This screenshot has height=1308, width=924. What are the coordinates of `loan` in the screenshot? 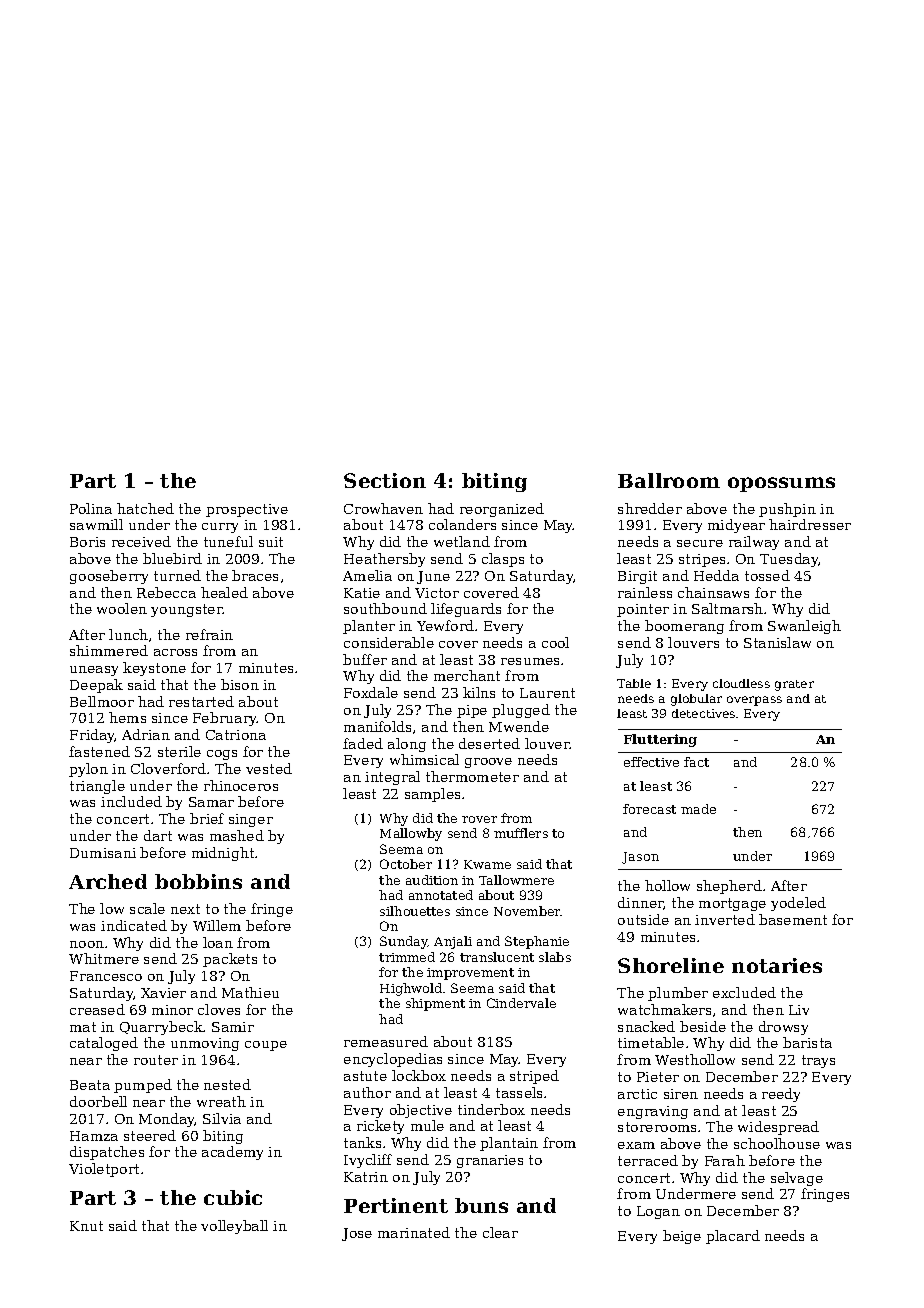 It's located at (218, 942).
